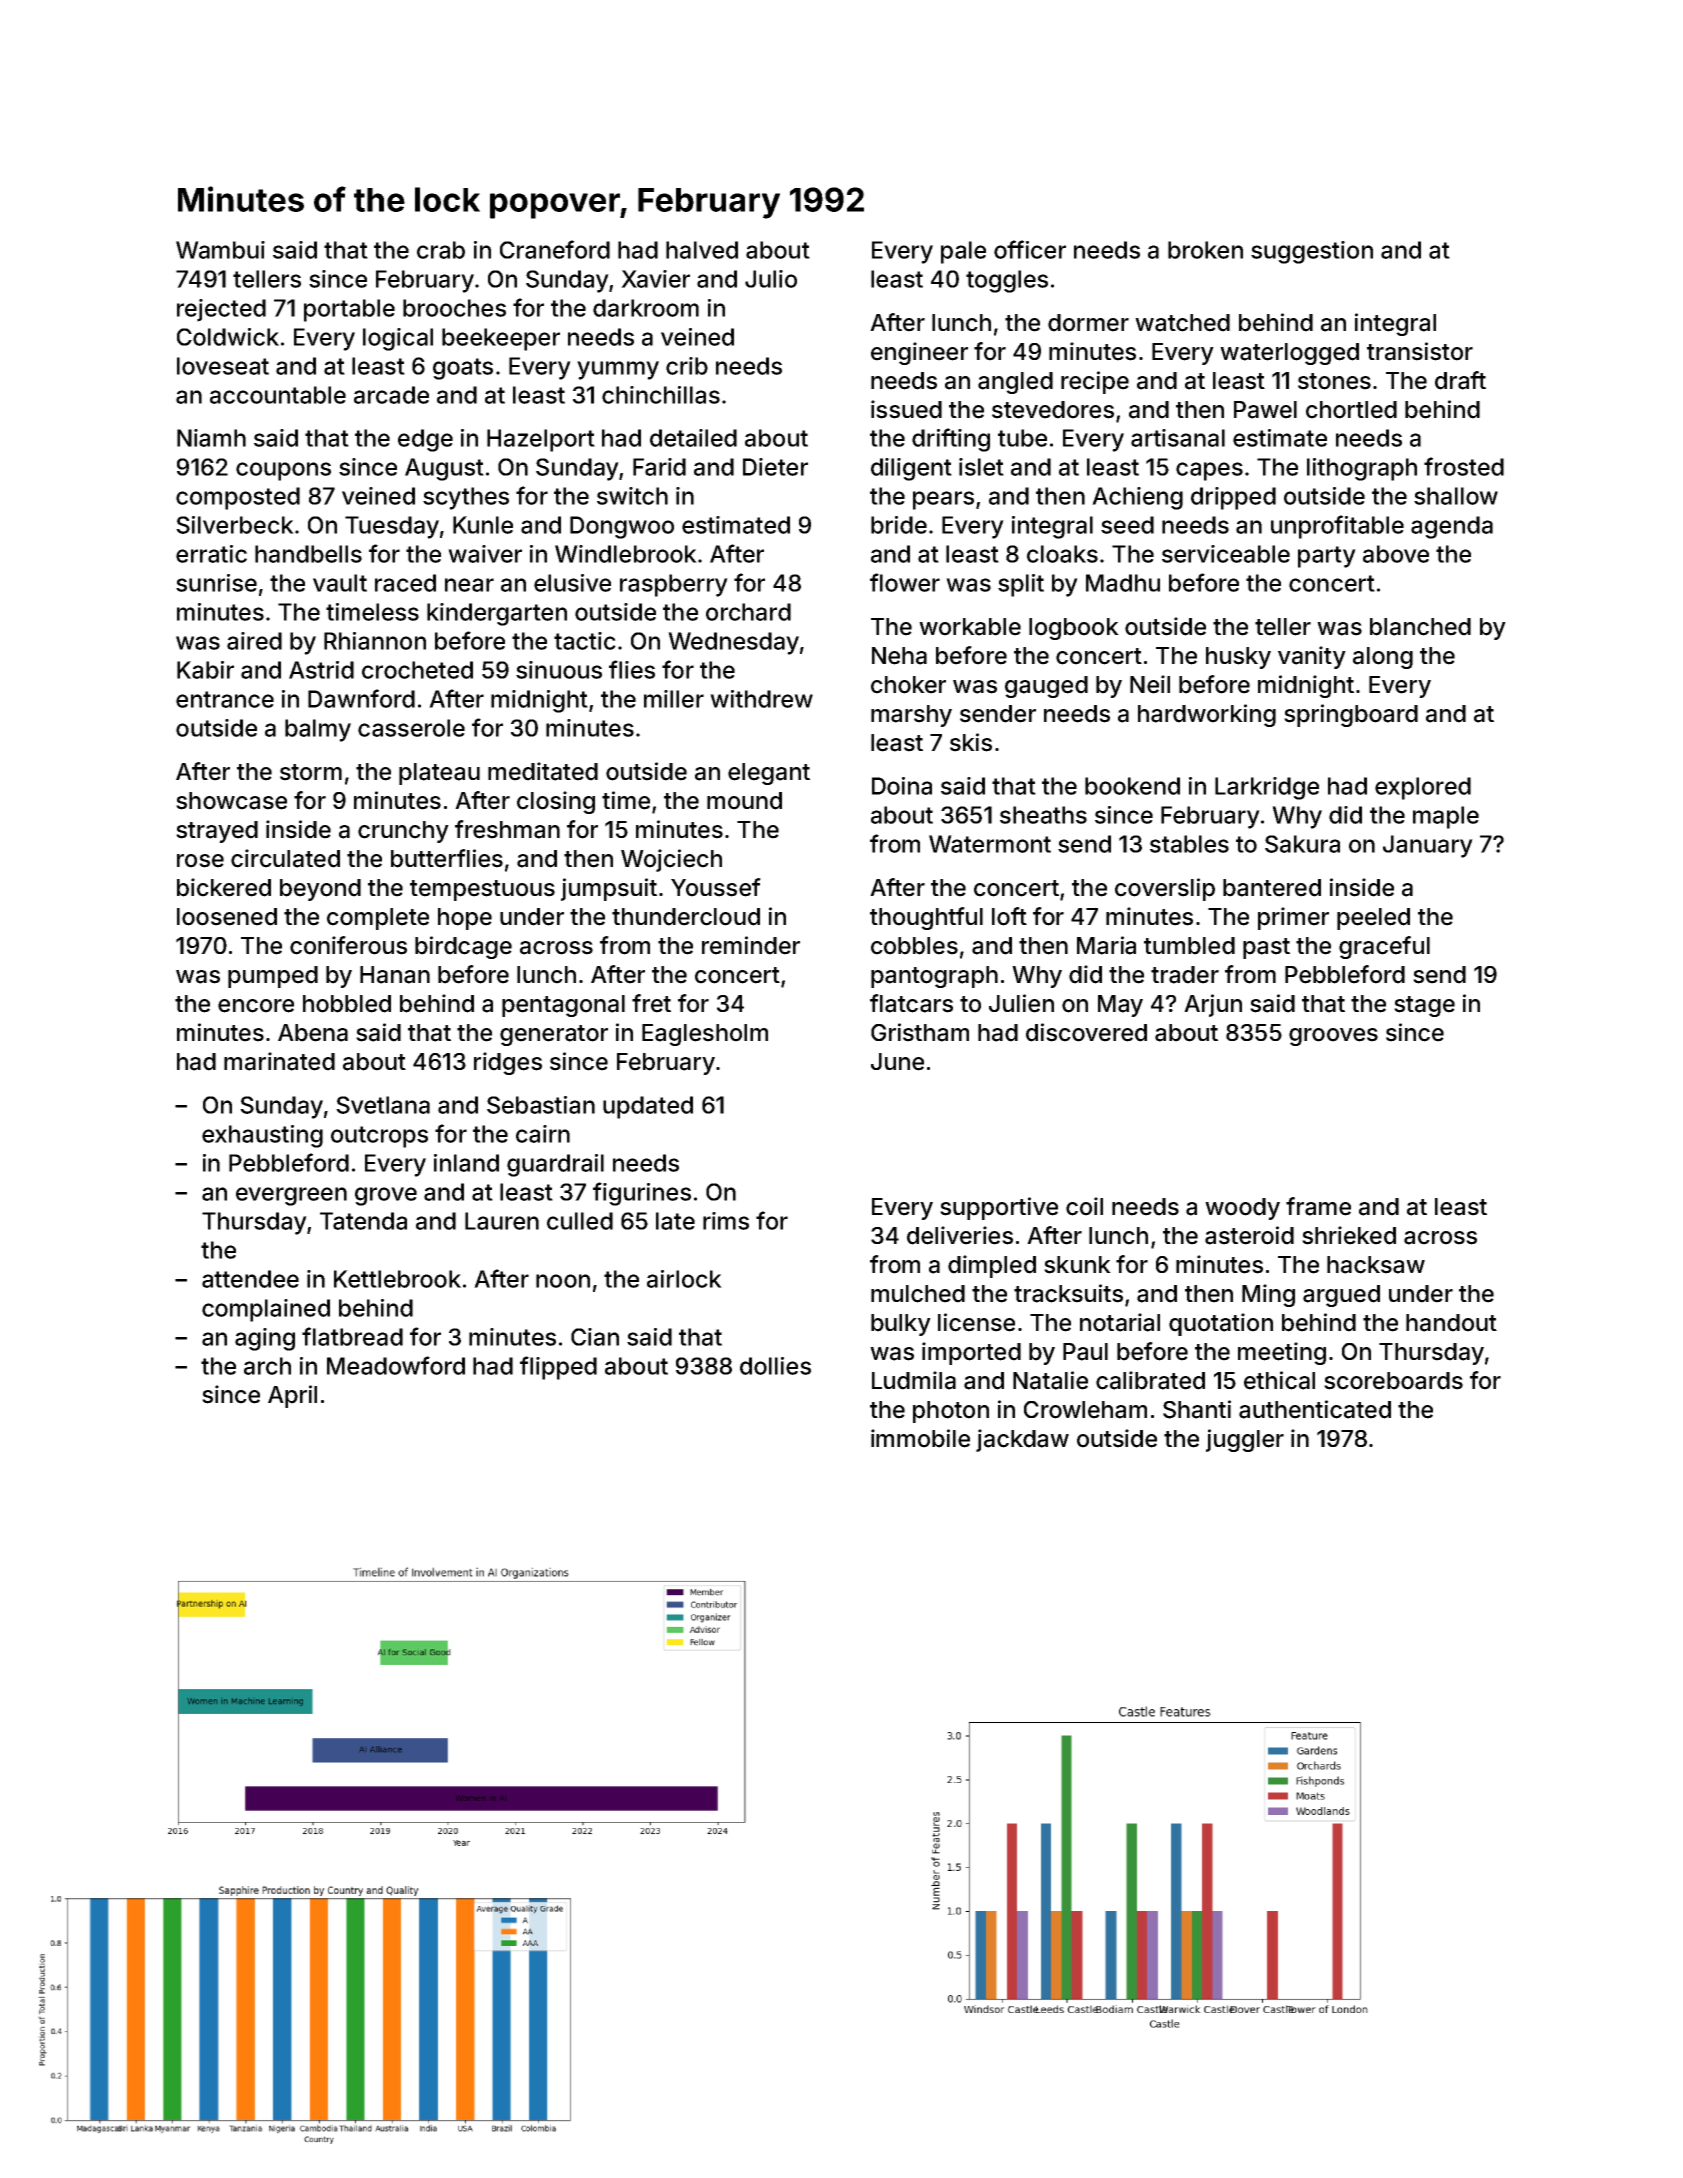 This screenshot has height=2178, width=1683. What do you see at coordinates (1095, 382) in the screenshot?
I see `recipe` at bounding box center [1095, 382].
